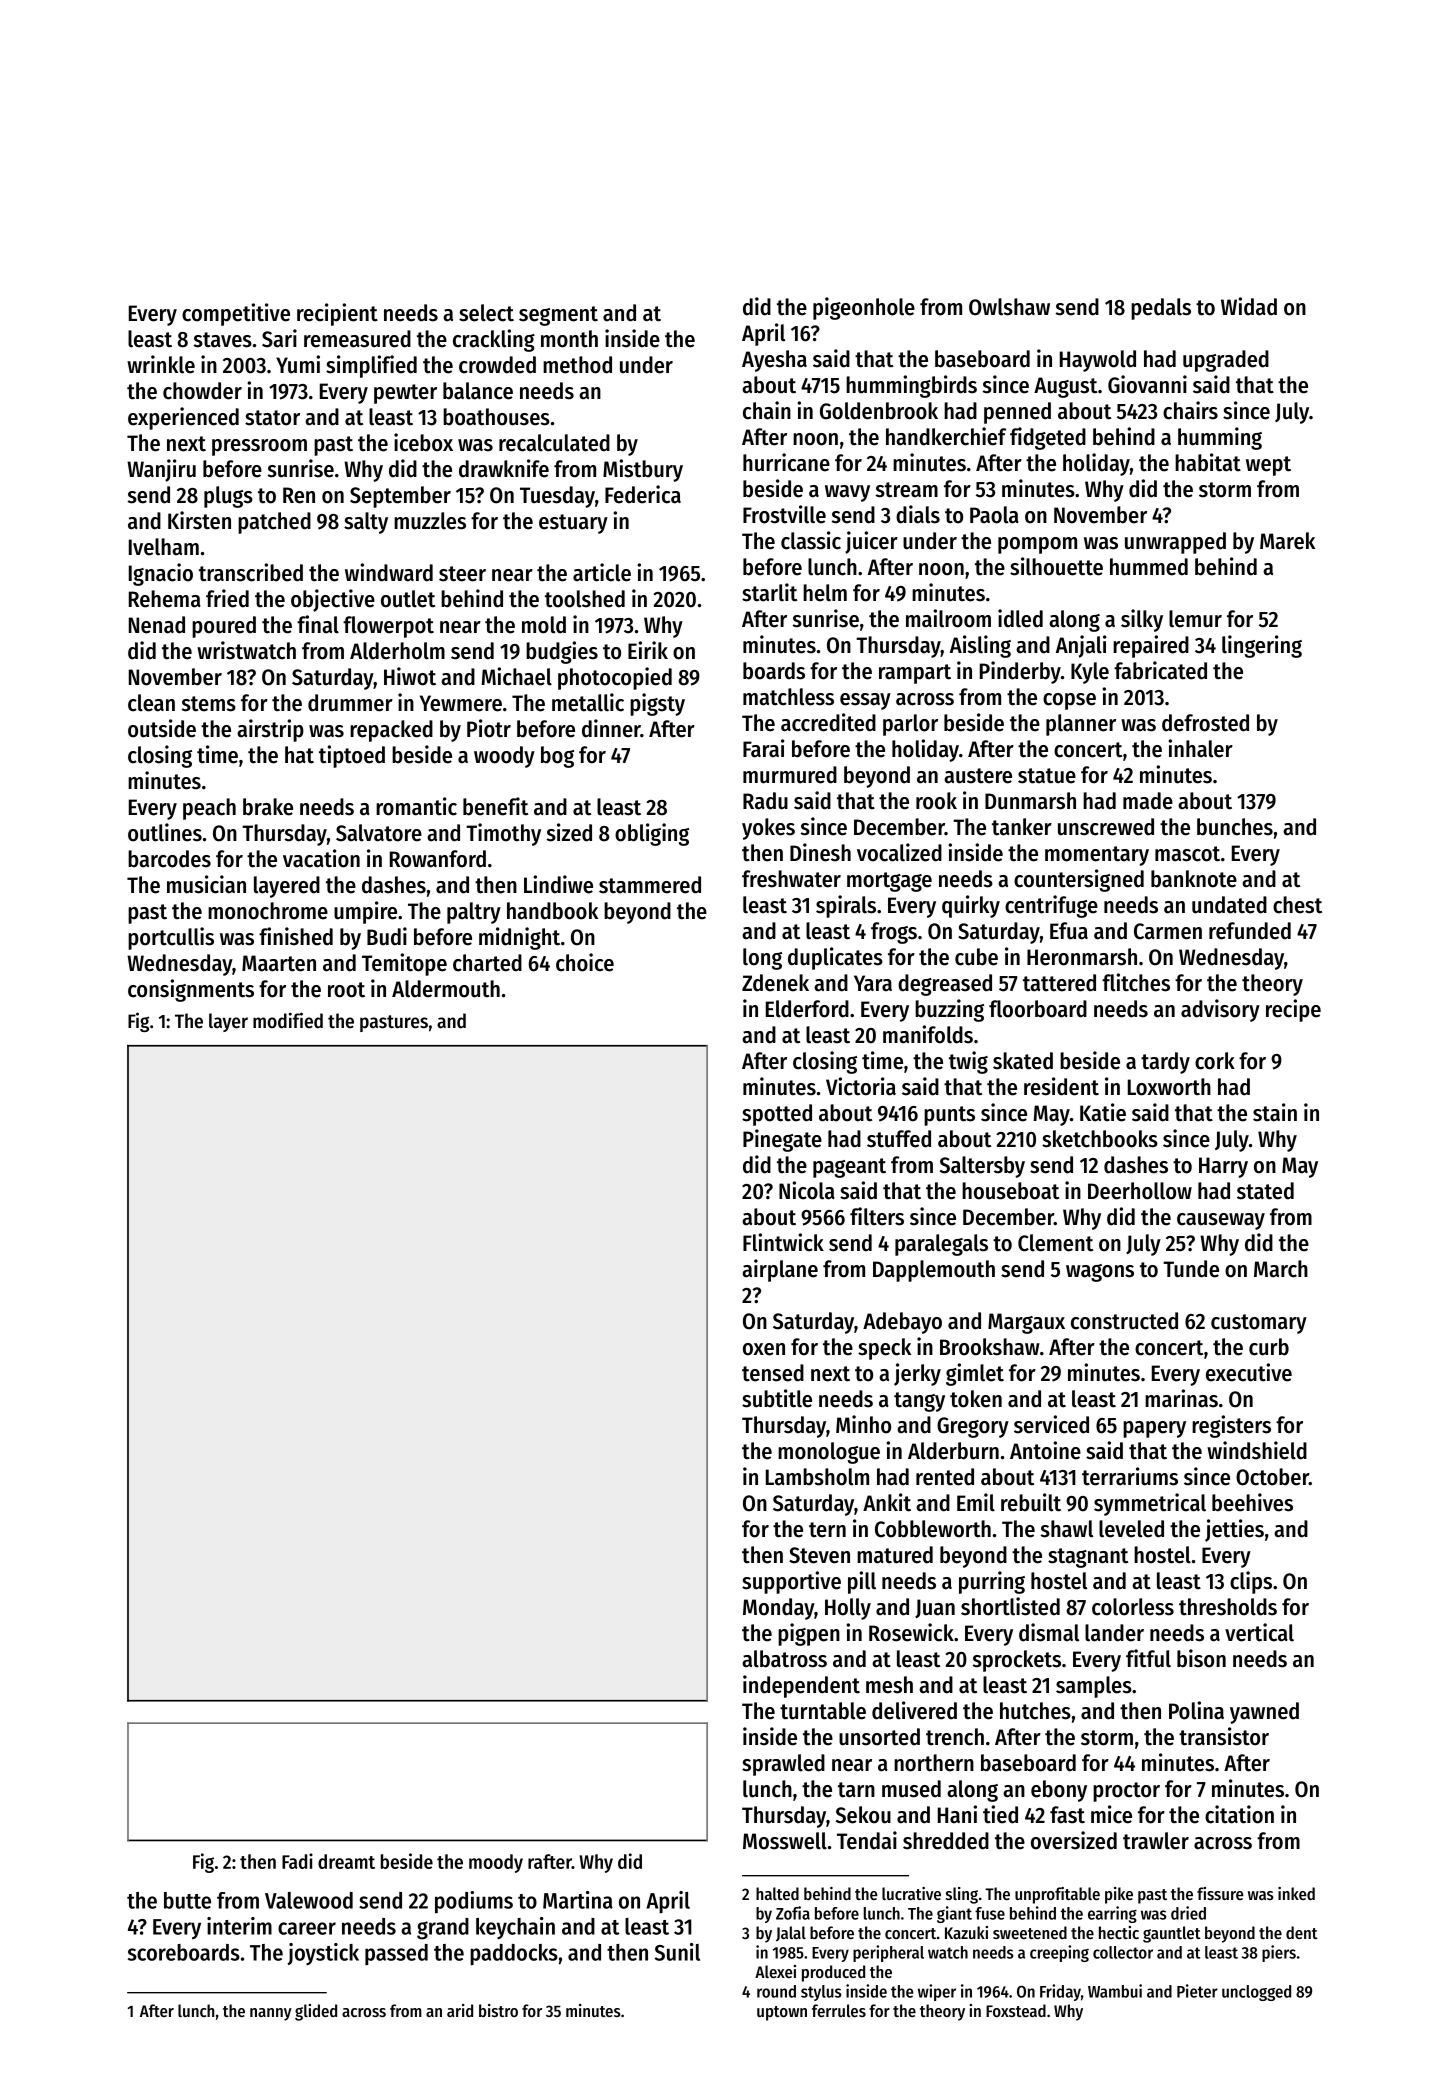  Describe the element at coordinates (288, 1020) in the screenshot. I see `modified` at that location.
